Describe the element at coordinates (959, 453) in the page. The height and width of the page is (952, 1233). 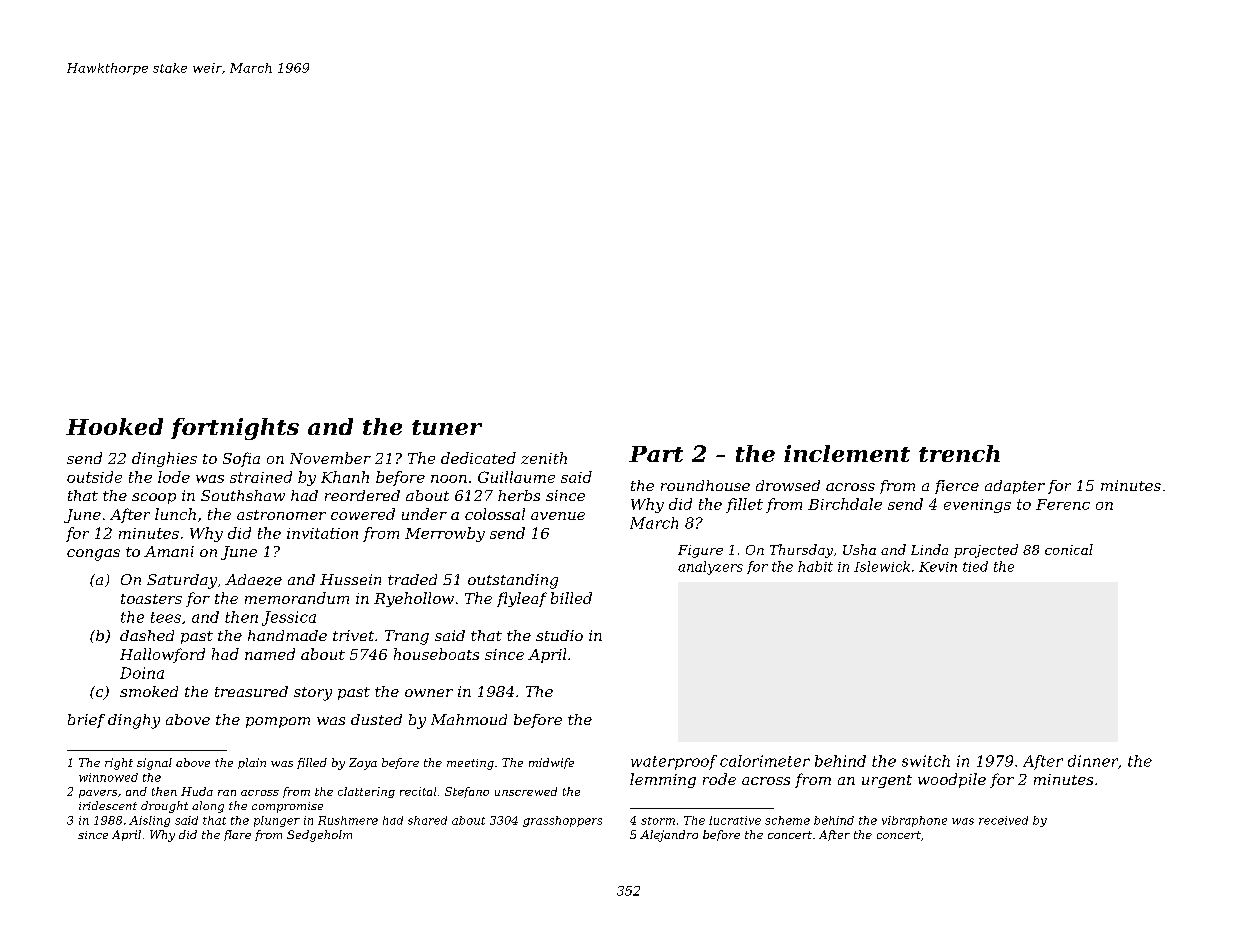
I see `trench` at that location.
